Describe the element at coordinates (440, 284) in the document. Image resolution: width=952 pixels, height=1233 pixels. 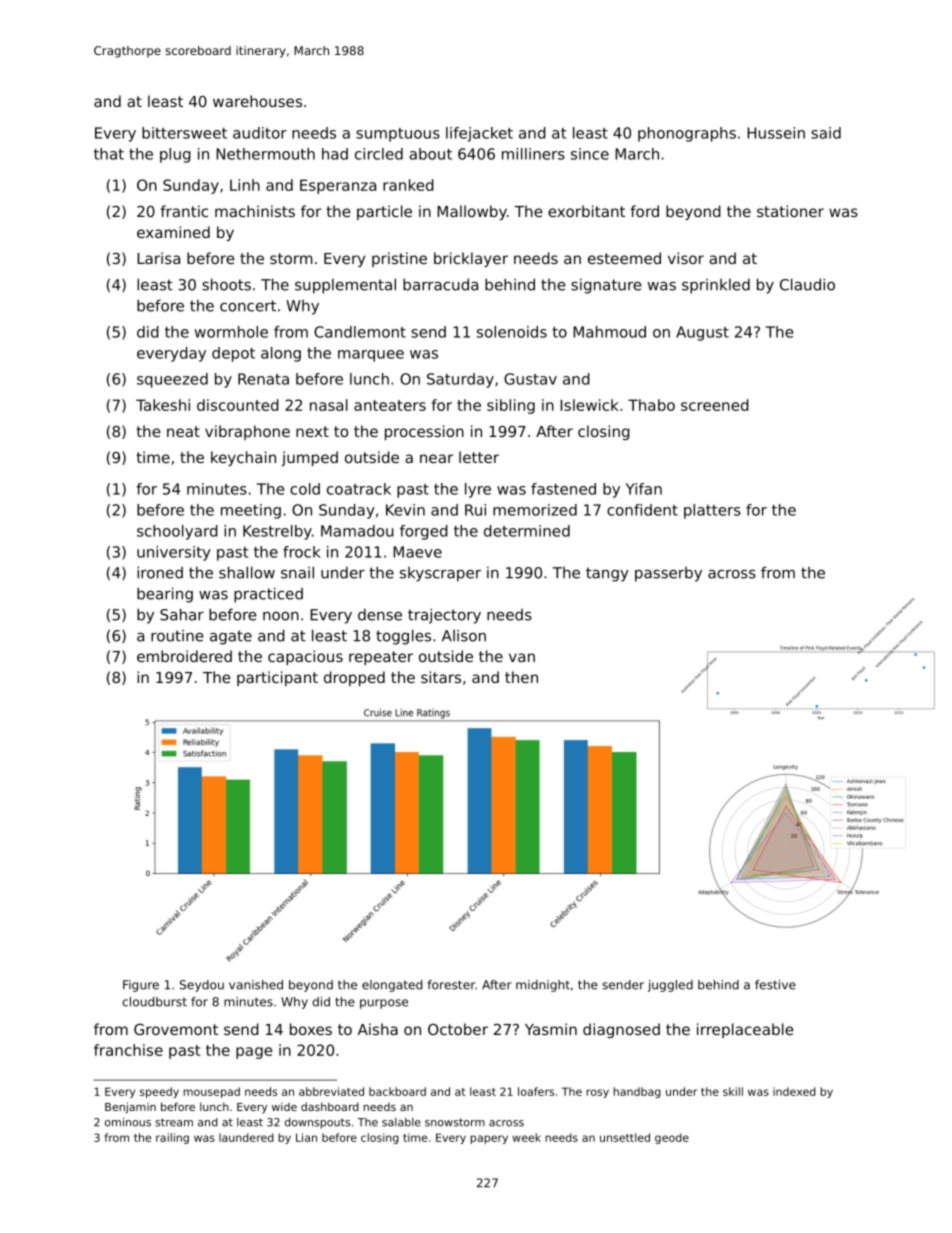
I see `barracuda` at that location.
